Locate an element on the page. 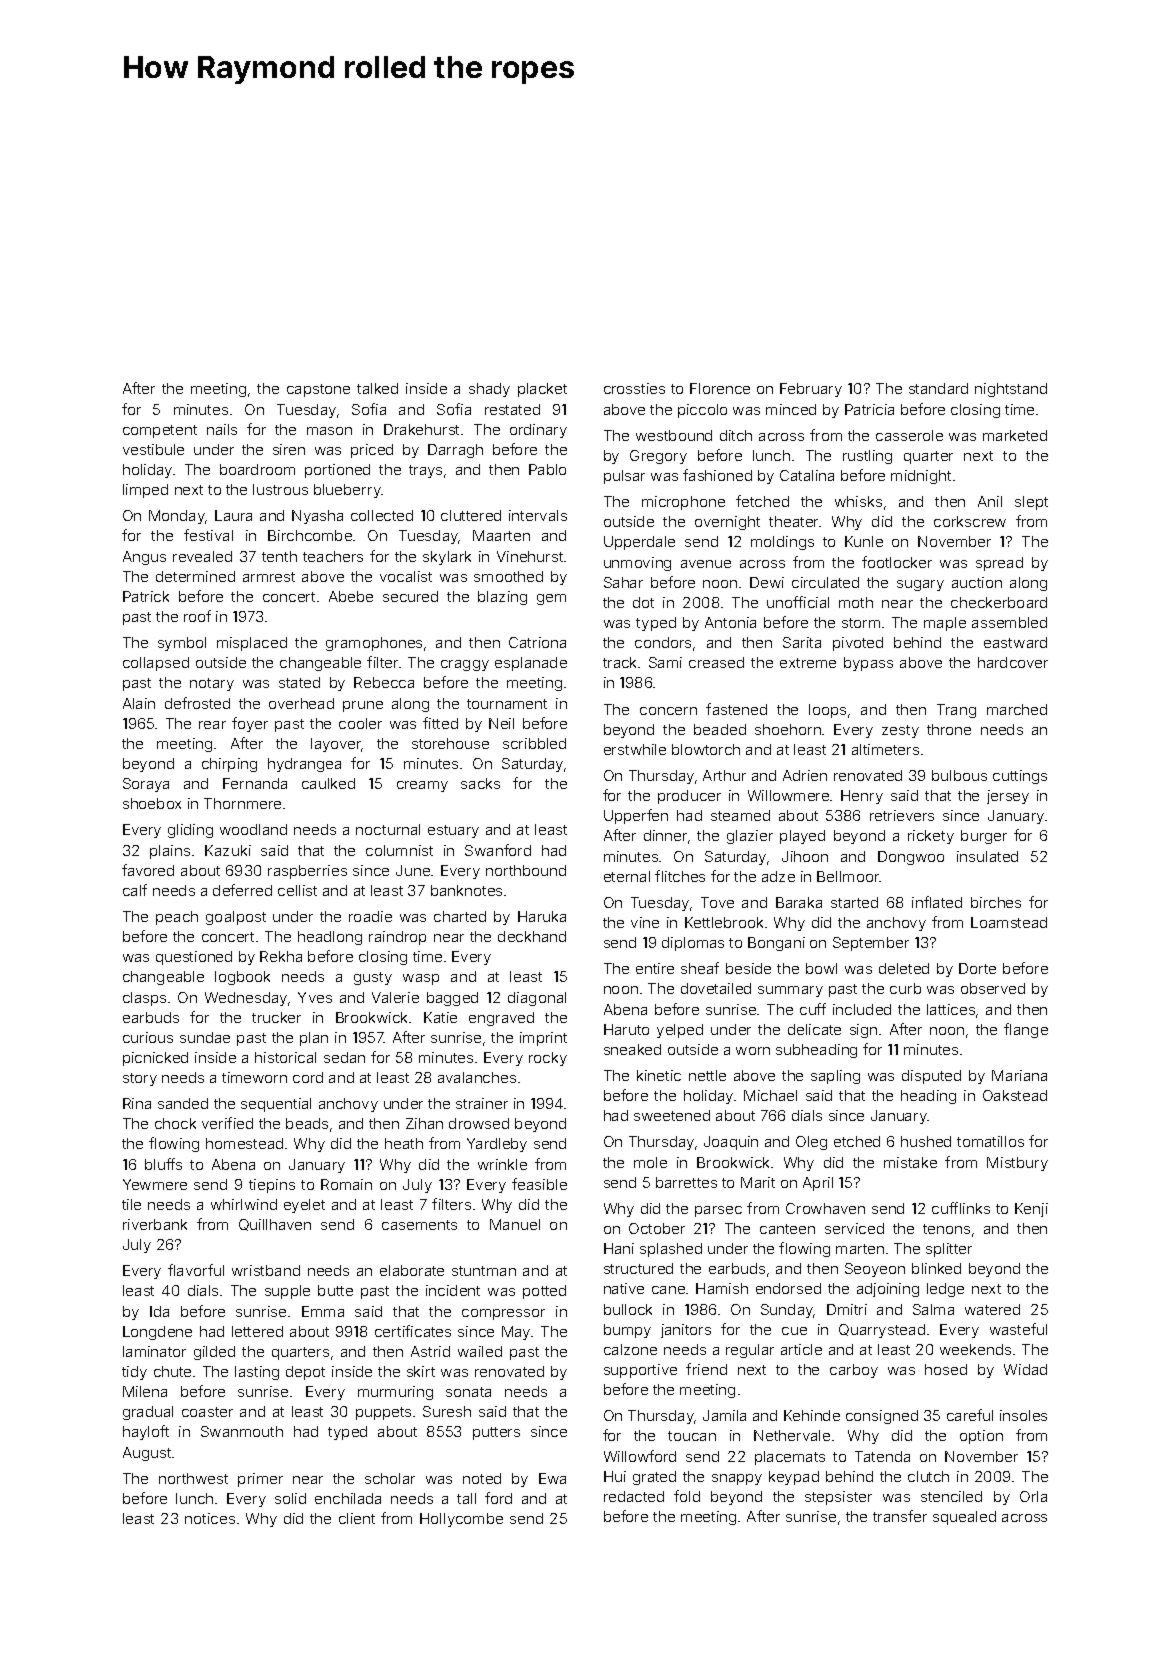 This image has width=1171, height=1657. gilded is located at coordinates (214, 1353).
